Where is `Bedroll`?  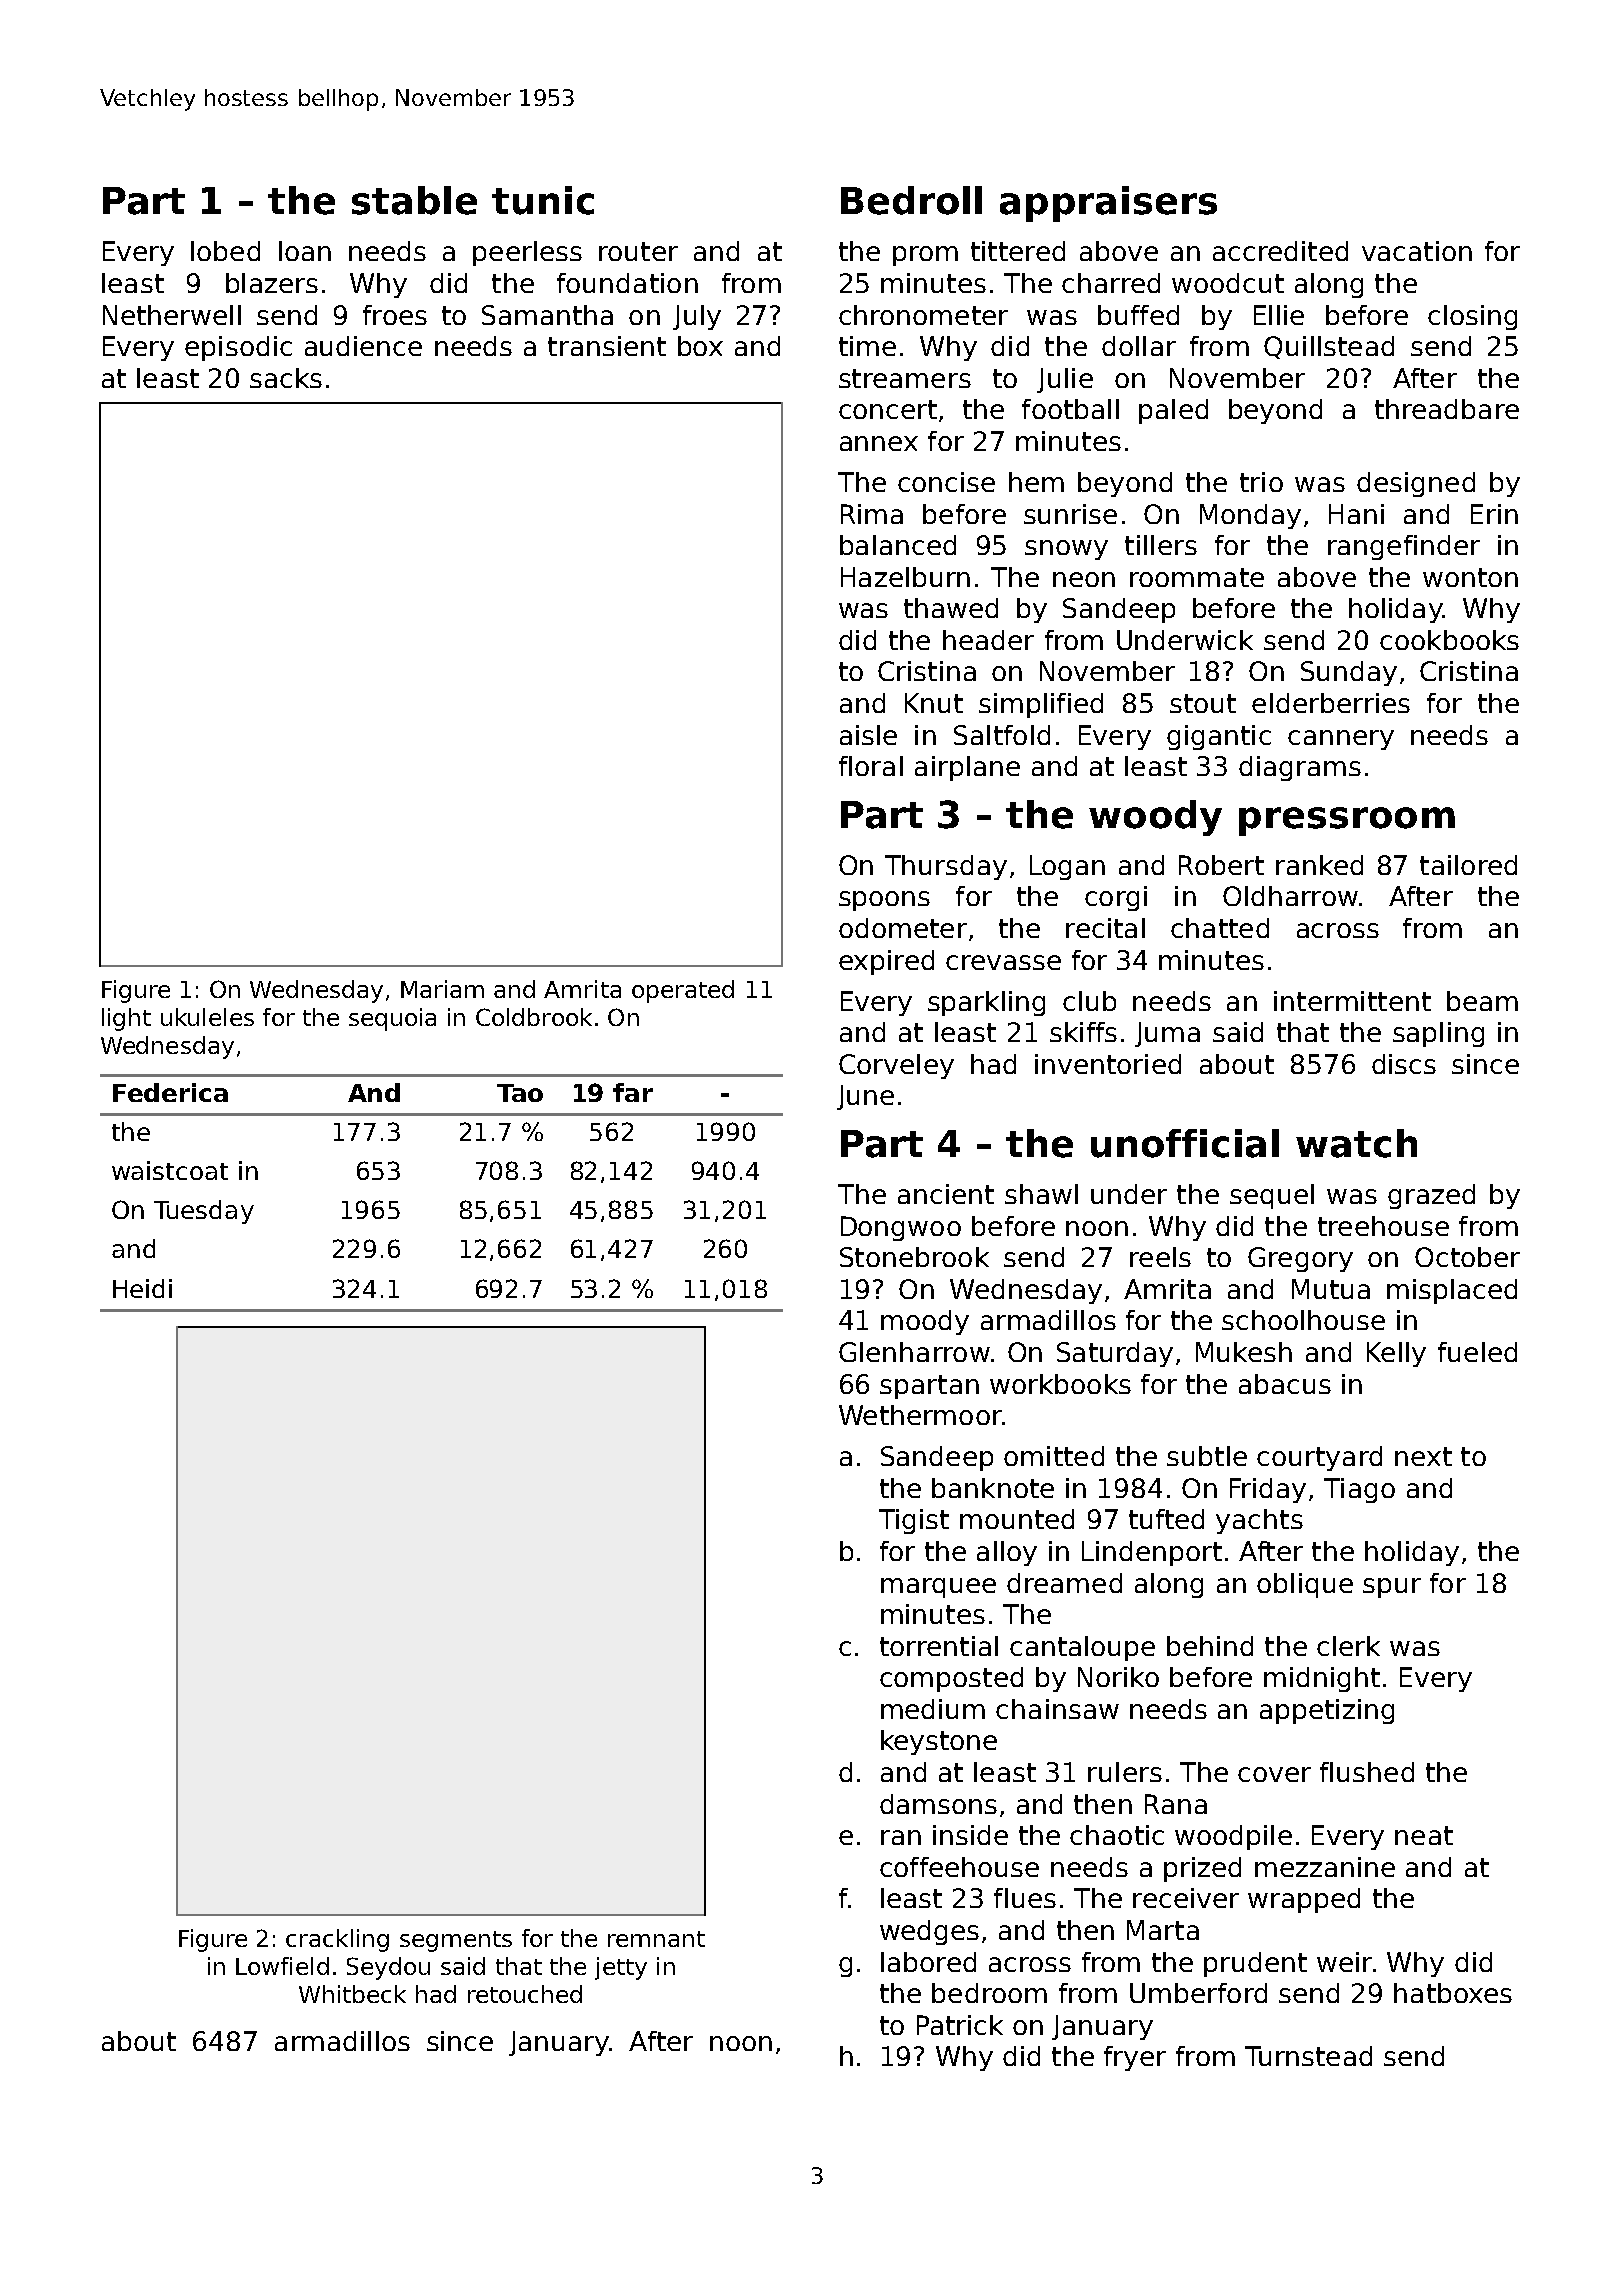 Bedroll is located at coordinates (911, 200).
